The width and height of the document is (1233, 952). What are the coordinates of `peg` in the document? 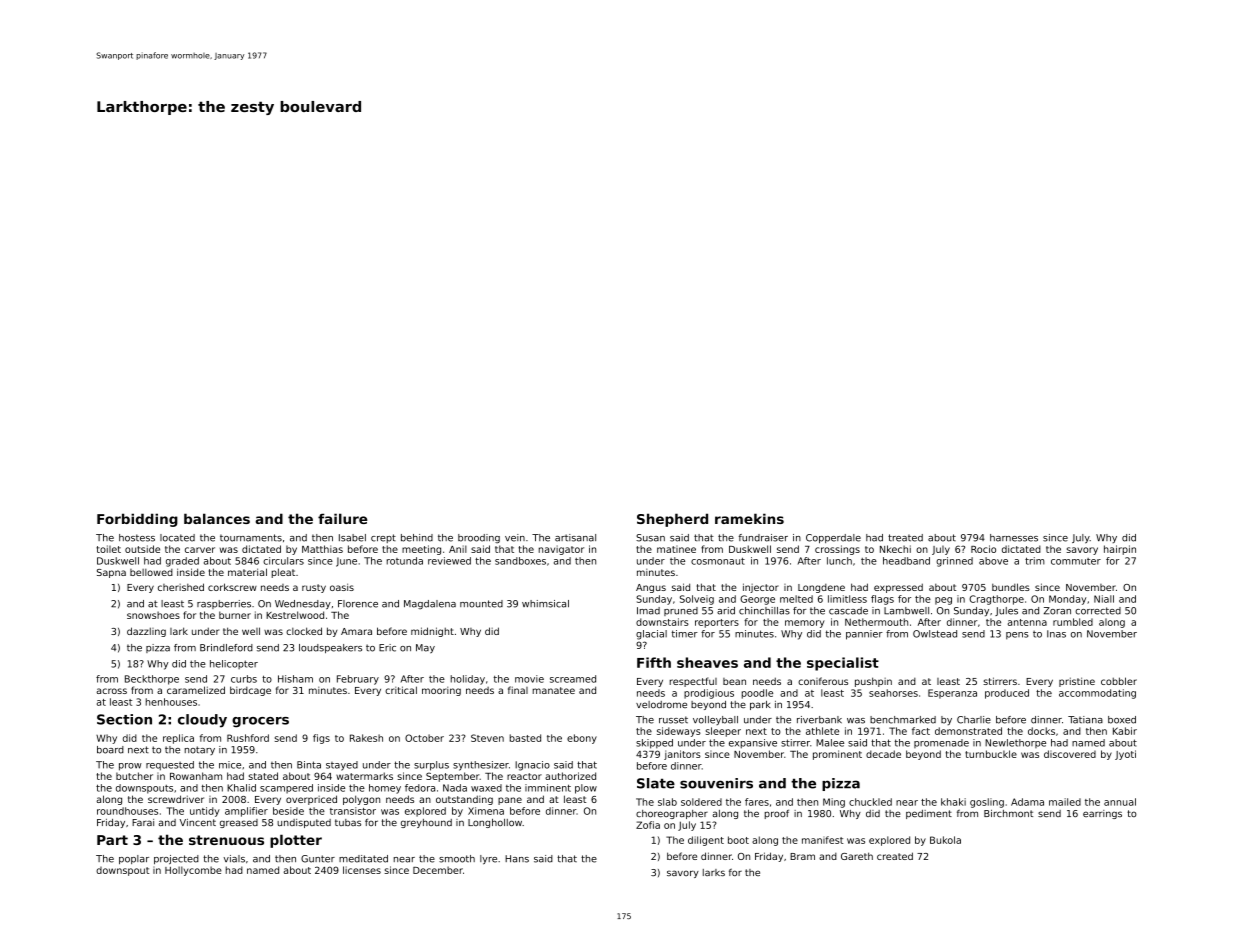 It's located at (943, 601).
